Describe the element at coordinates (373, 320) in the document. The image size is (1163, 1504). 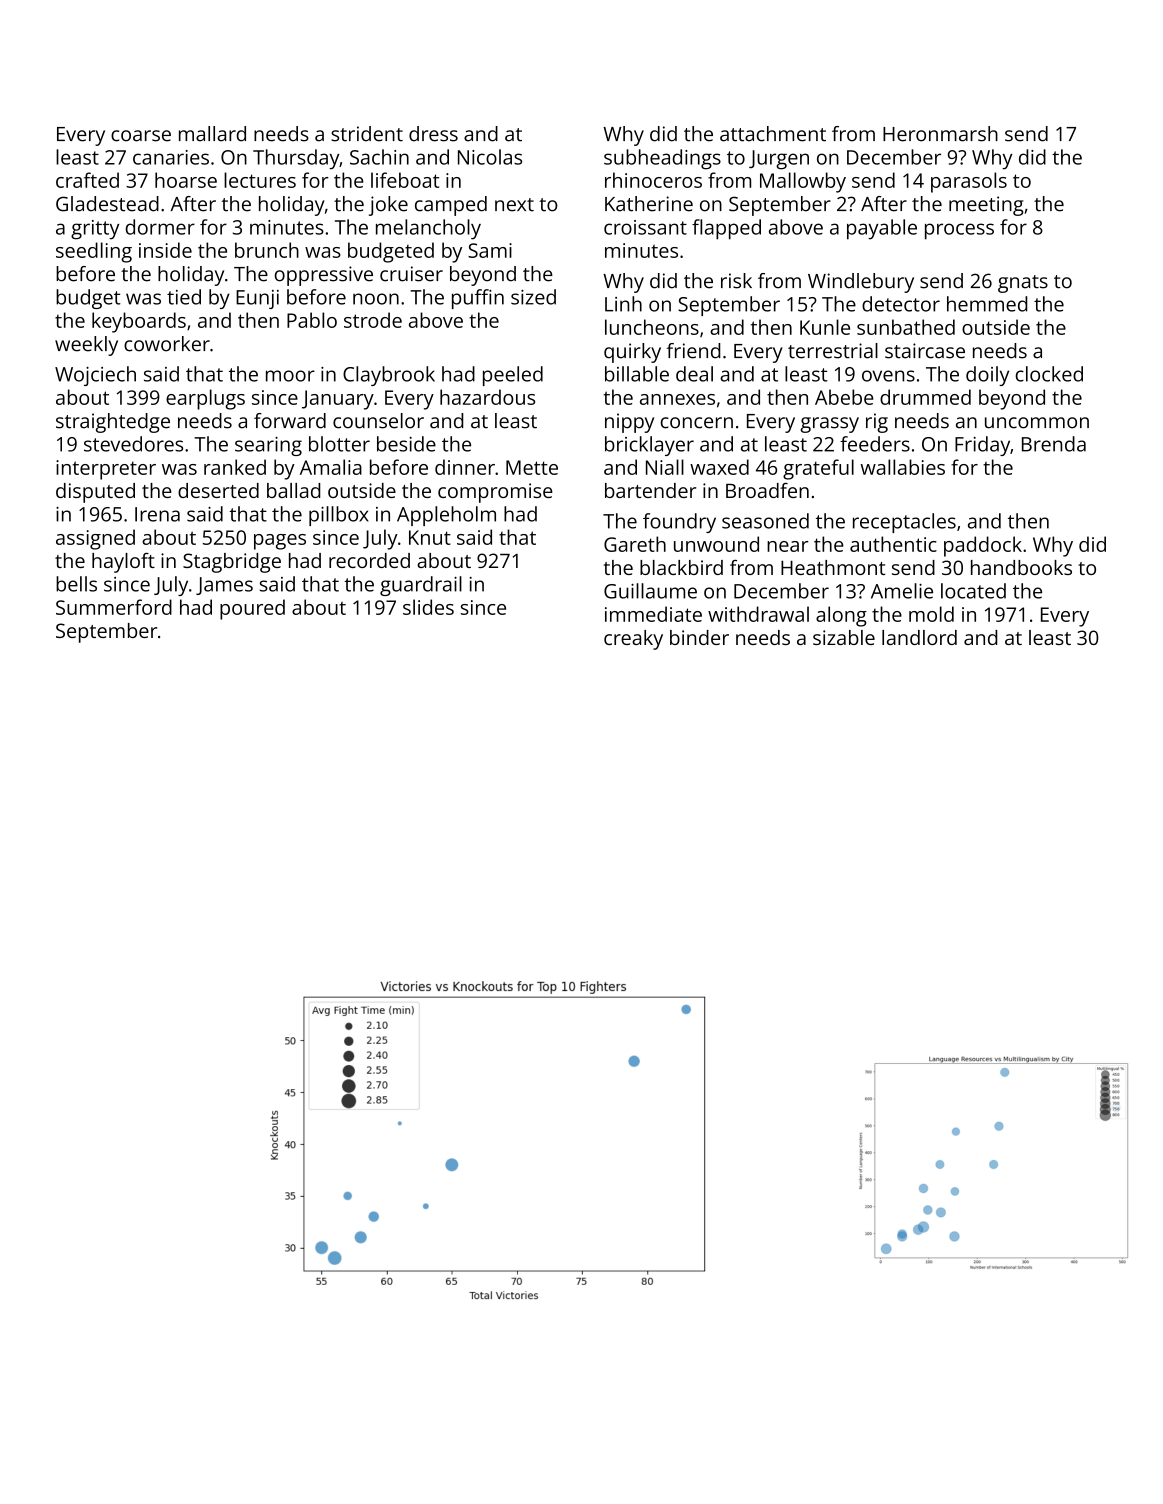
I see `strode` at that location.
